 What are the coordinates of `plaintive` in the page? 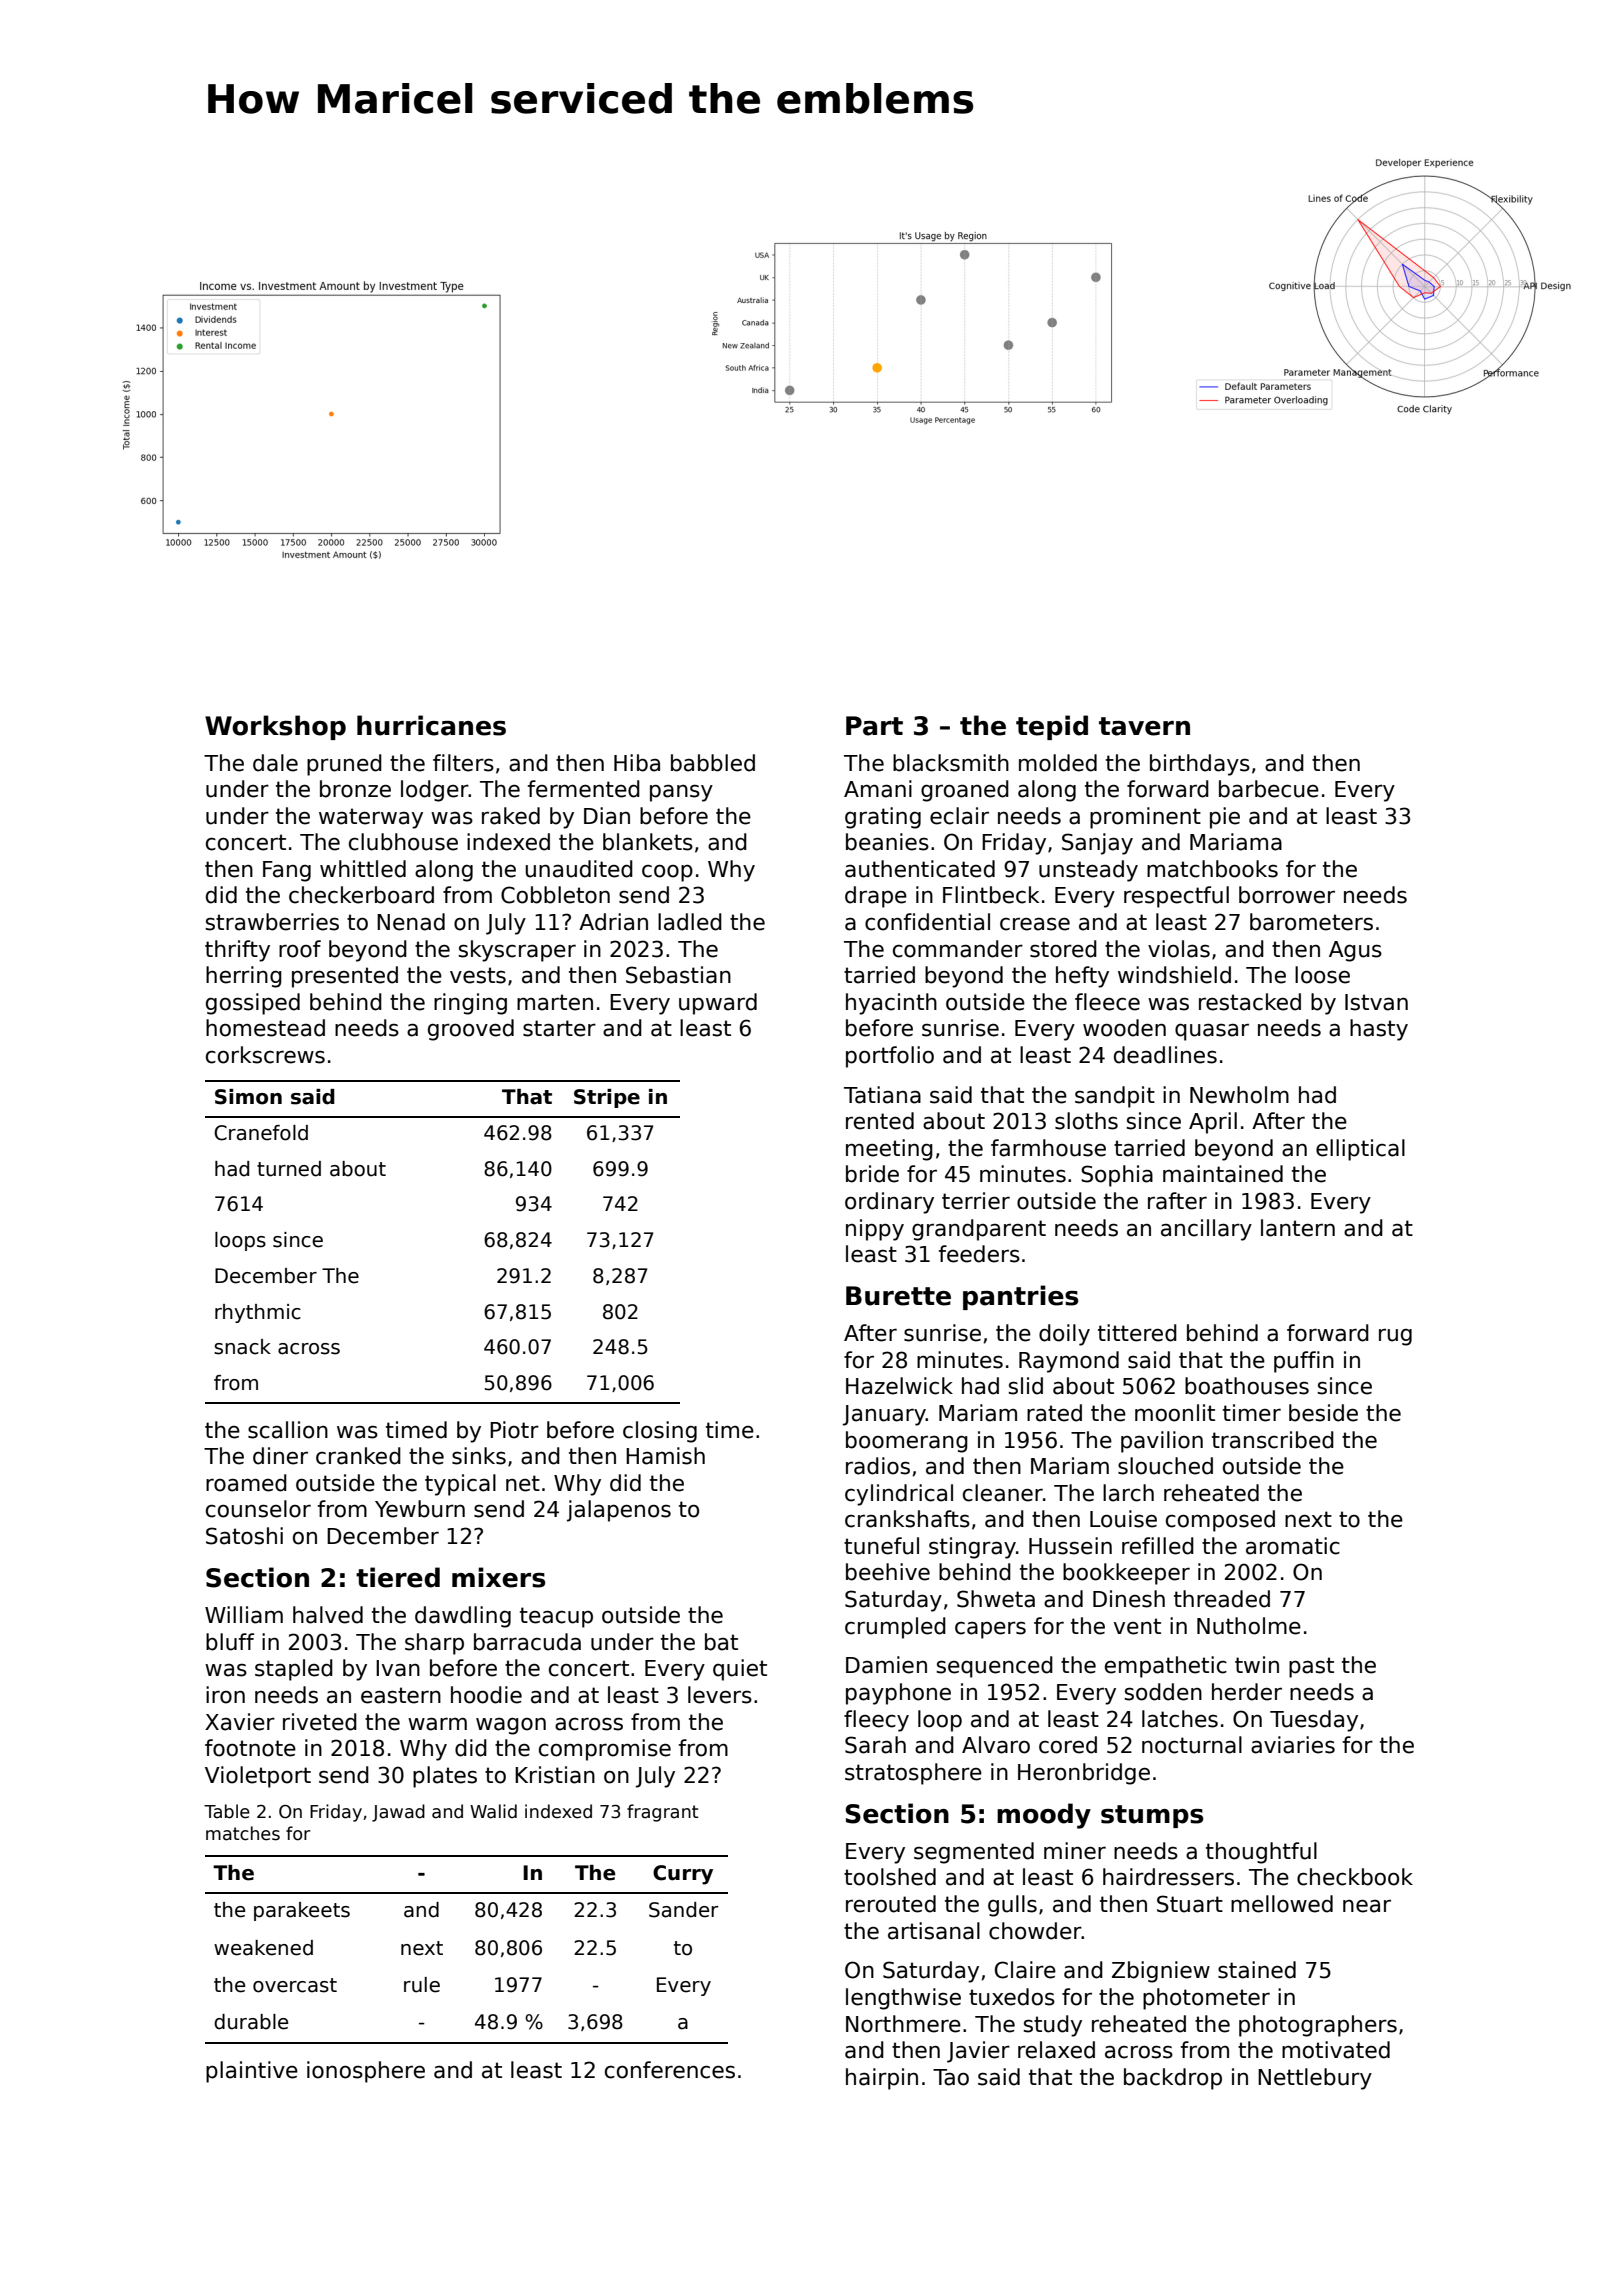 It's located at (252, 2072).
